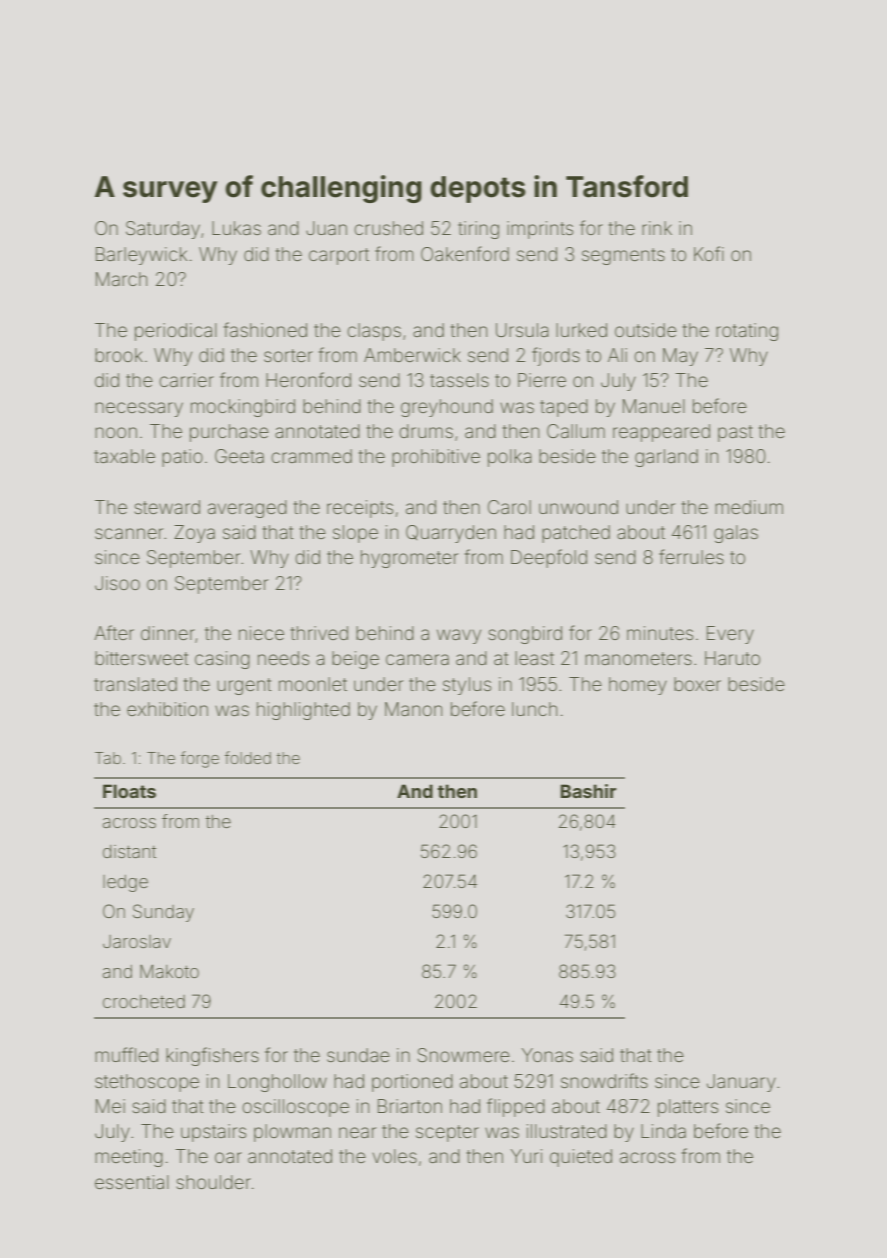 The width and height of the page is (887, 1258). What do you see at coordinates (478, 230) in the page?
I see `tiring` at bounding box center [478, 230].
